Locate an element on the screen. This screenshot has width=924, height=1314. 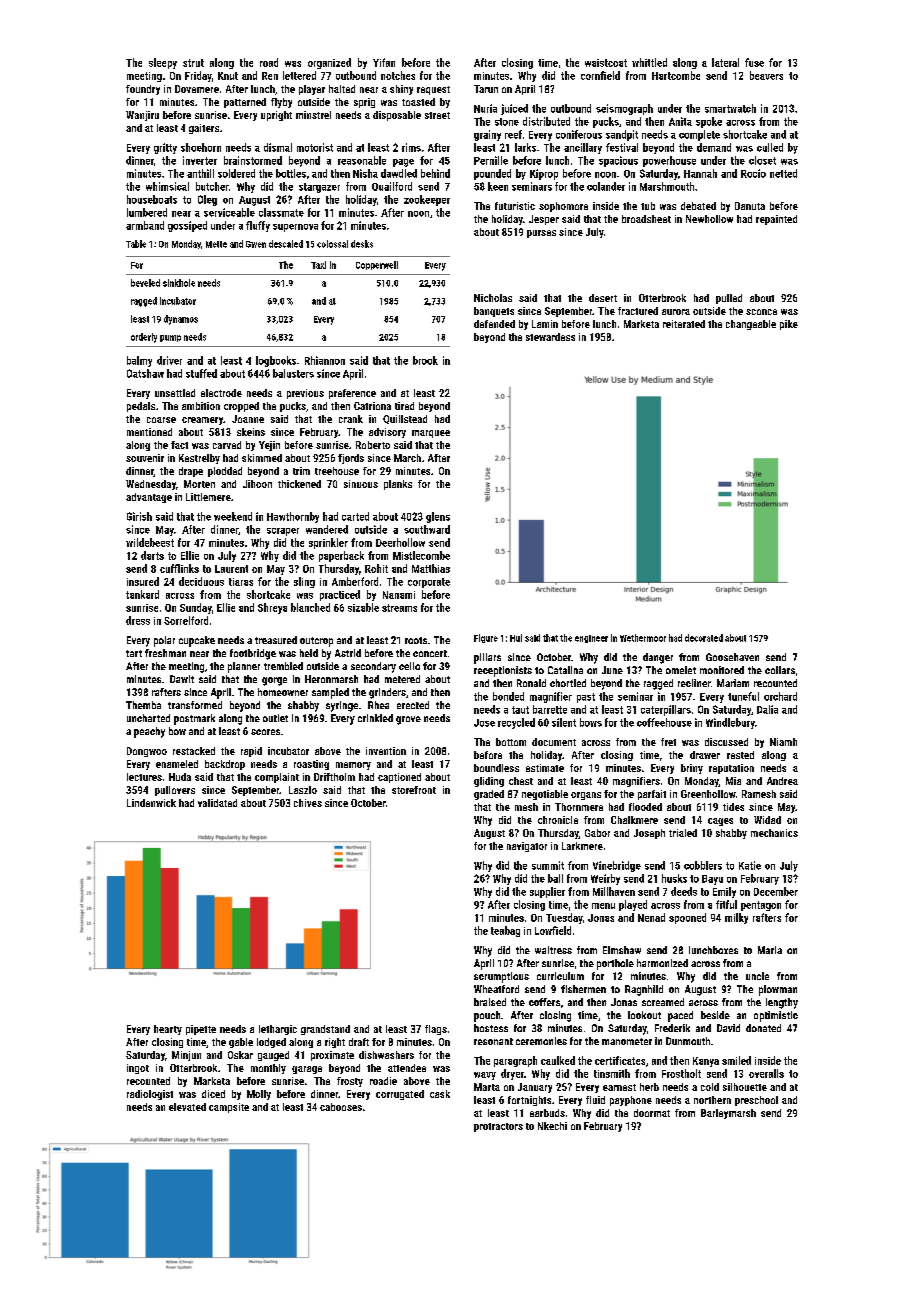
Yifan is located at coordinates (384, 62).
